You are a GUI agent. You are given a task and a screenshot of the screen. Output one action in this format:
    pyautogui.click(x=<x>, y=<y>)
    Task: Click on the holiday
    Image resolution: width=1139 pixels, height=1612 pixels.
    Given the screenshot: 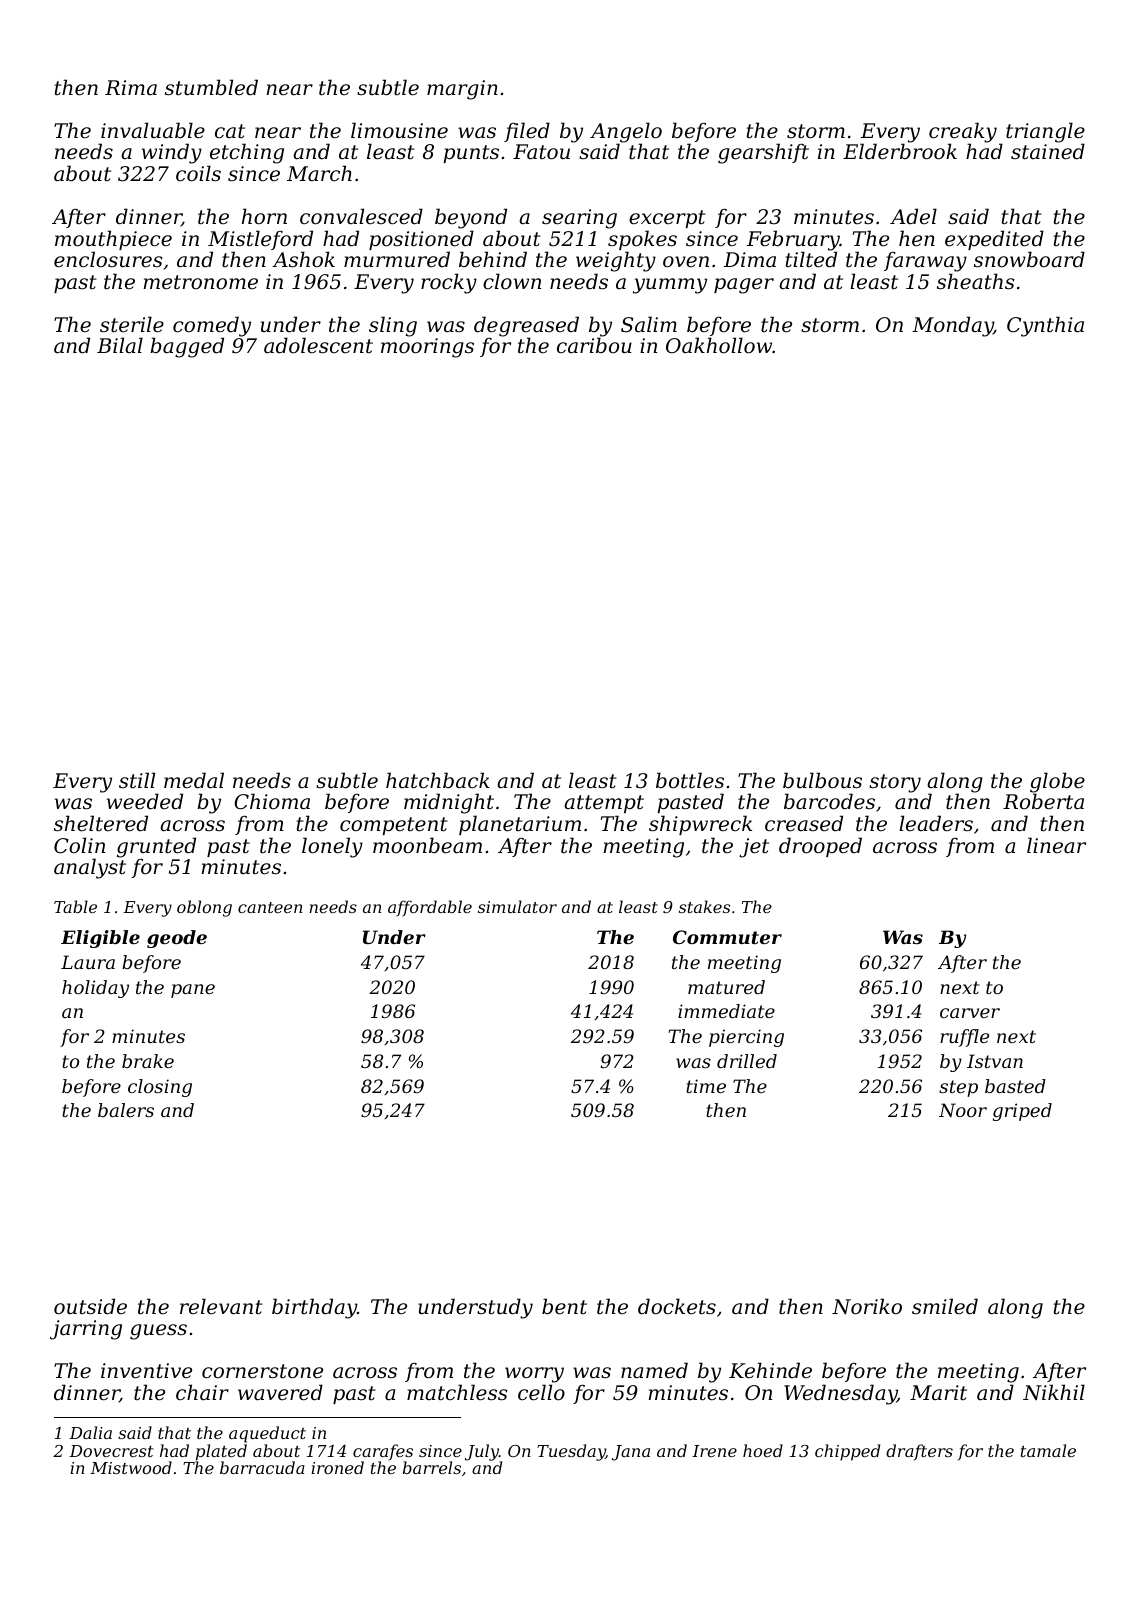 What is the action you would take?
    pyautogui.click(x=95, y=989)
